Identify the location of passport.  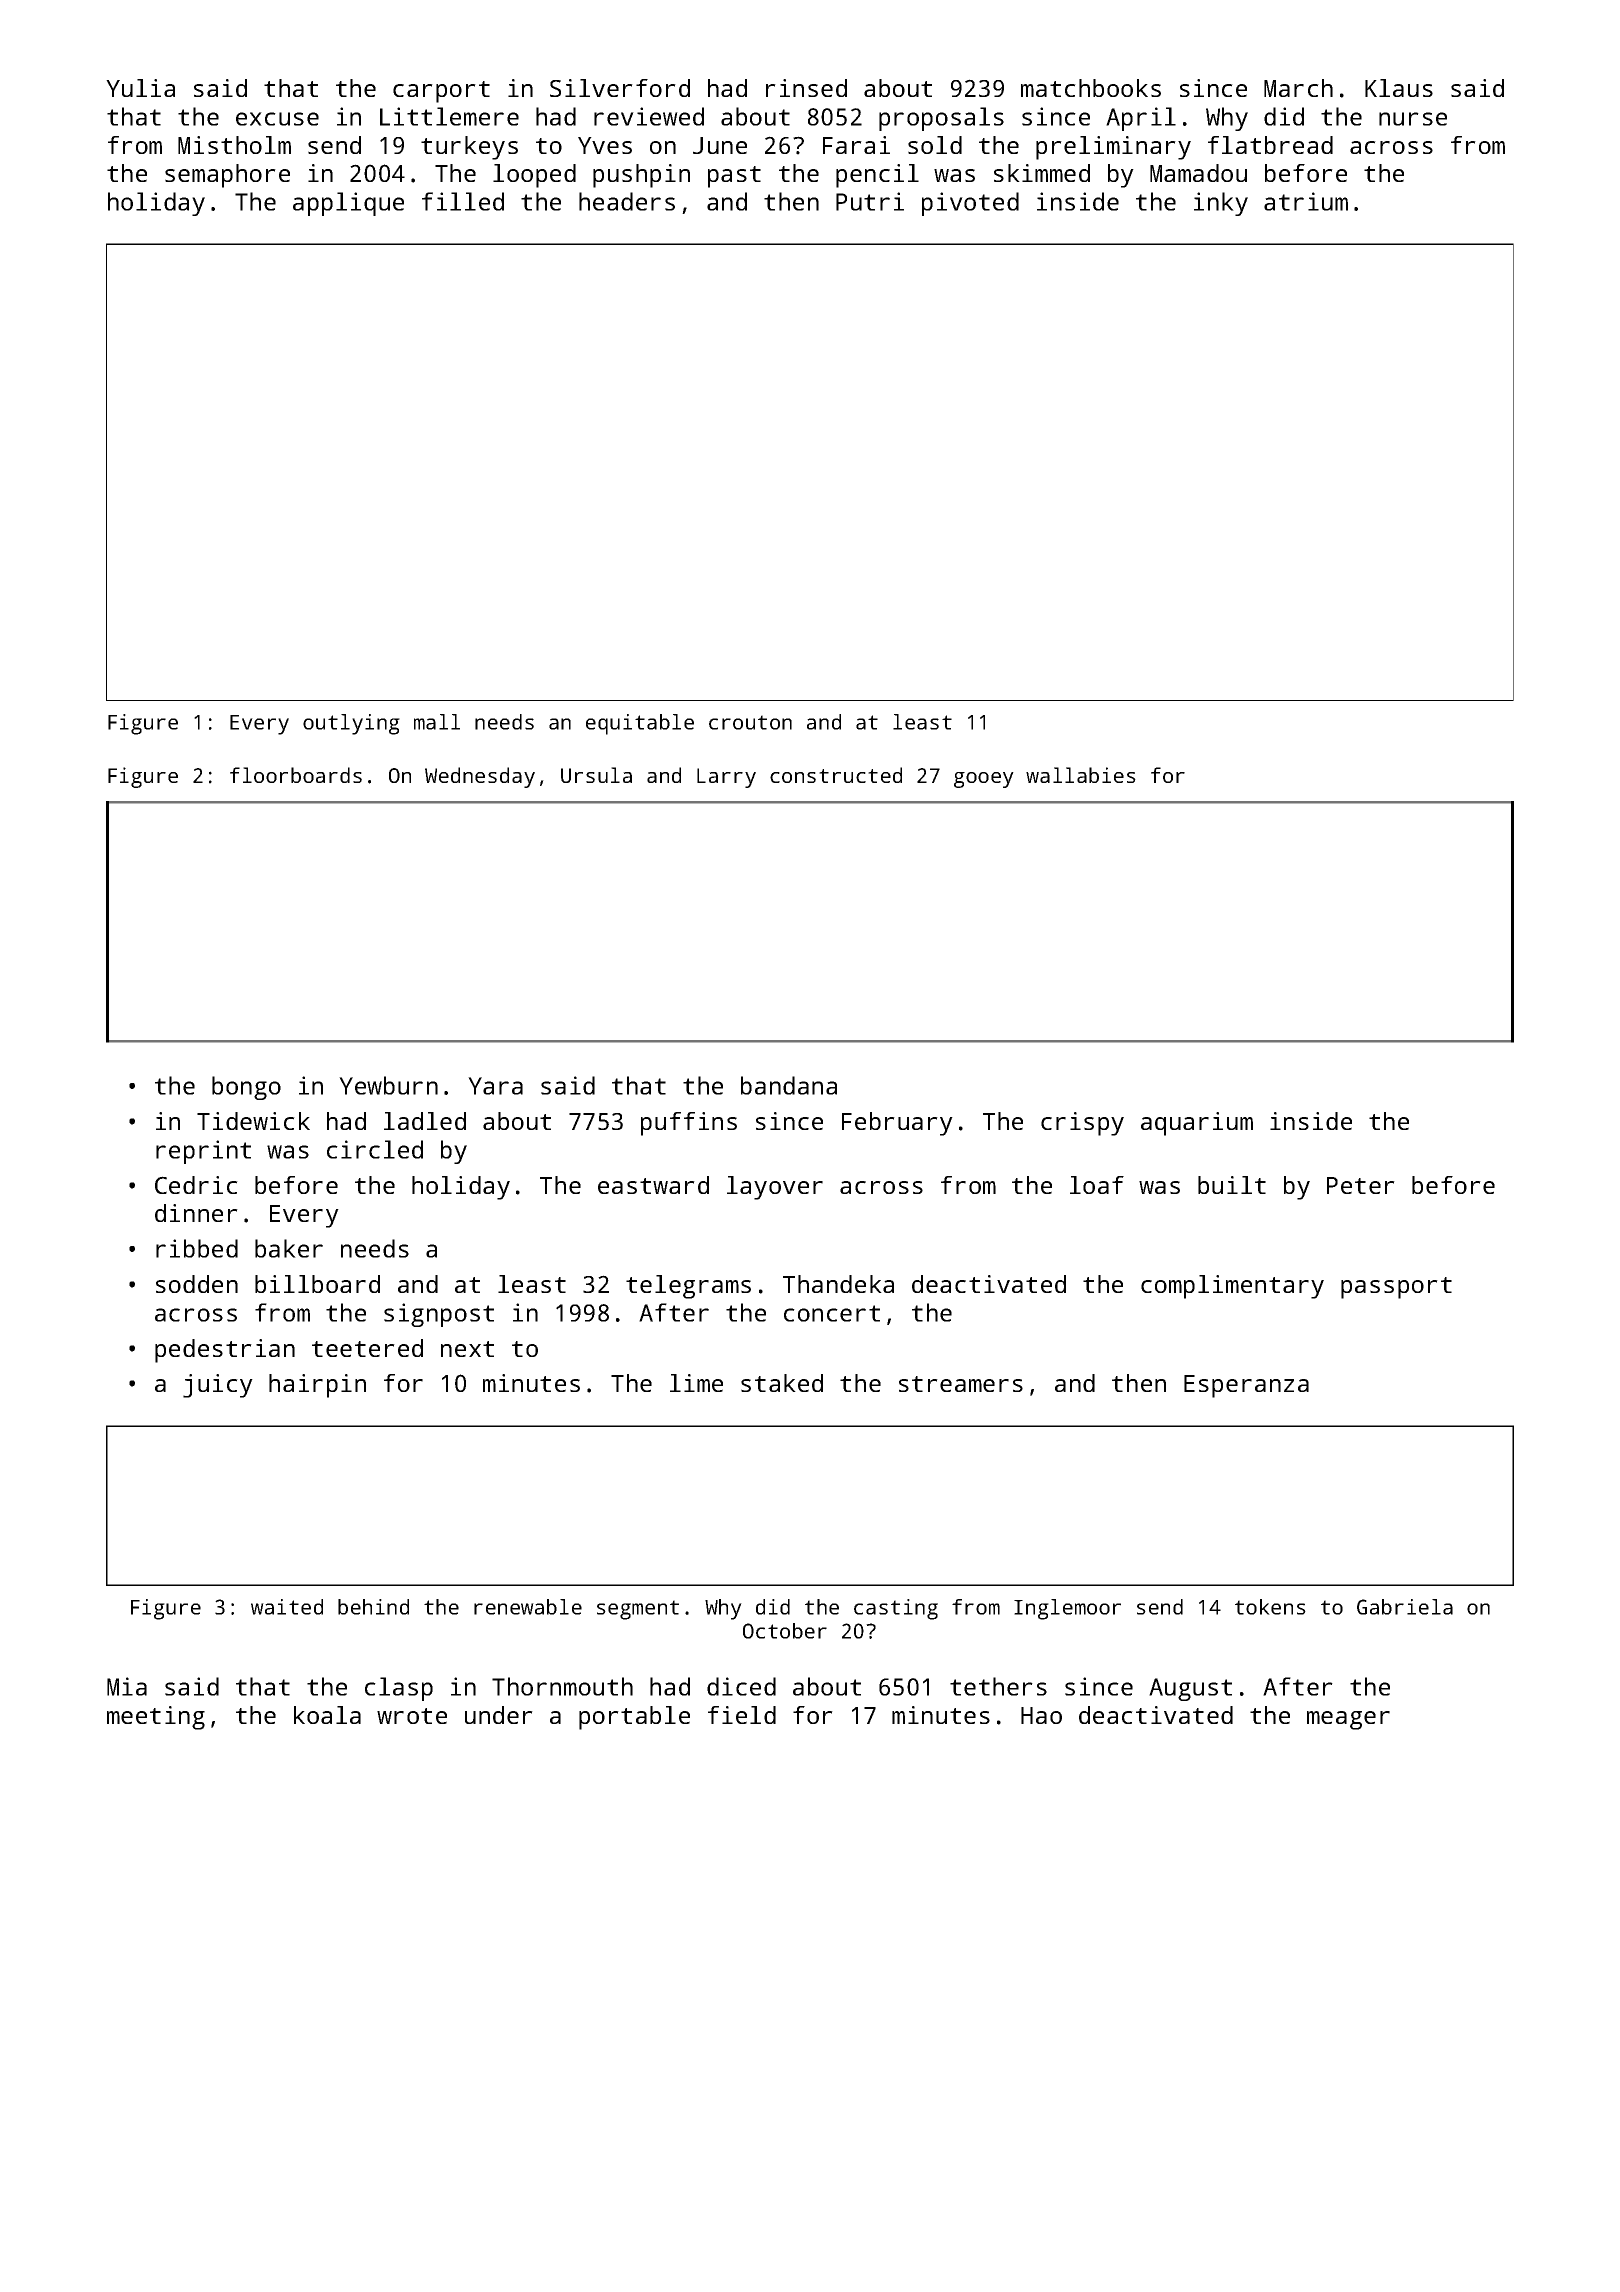
(1396, 1288).
